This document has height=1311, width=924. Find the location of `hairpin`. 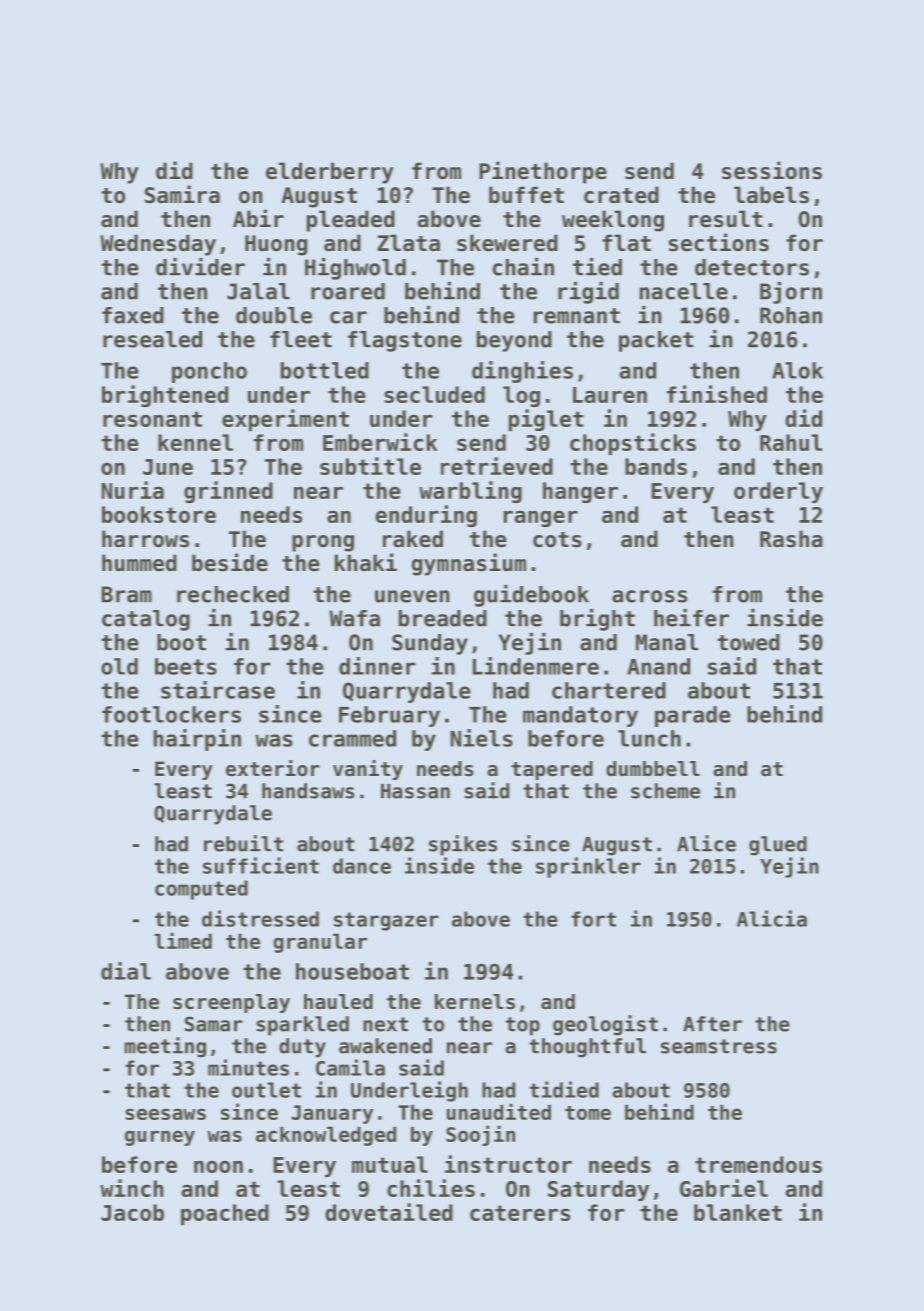

hairpin is located at coordinates (197, 740).
